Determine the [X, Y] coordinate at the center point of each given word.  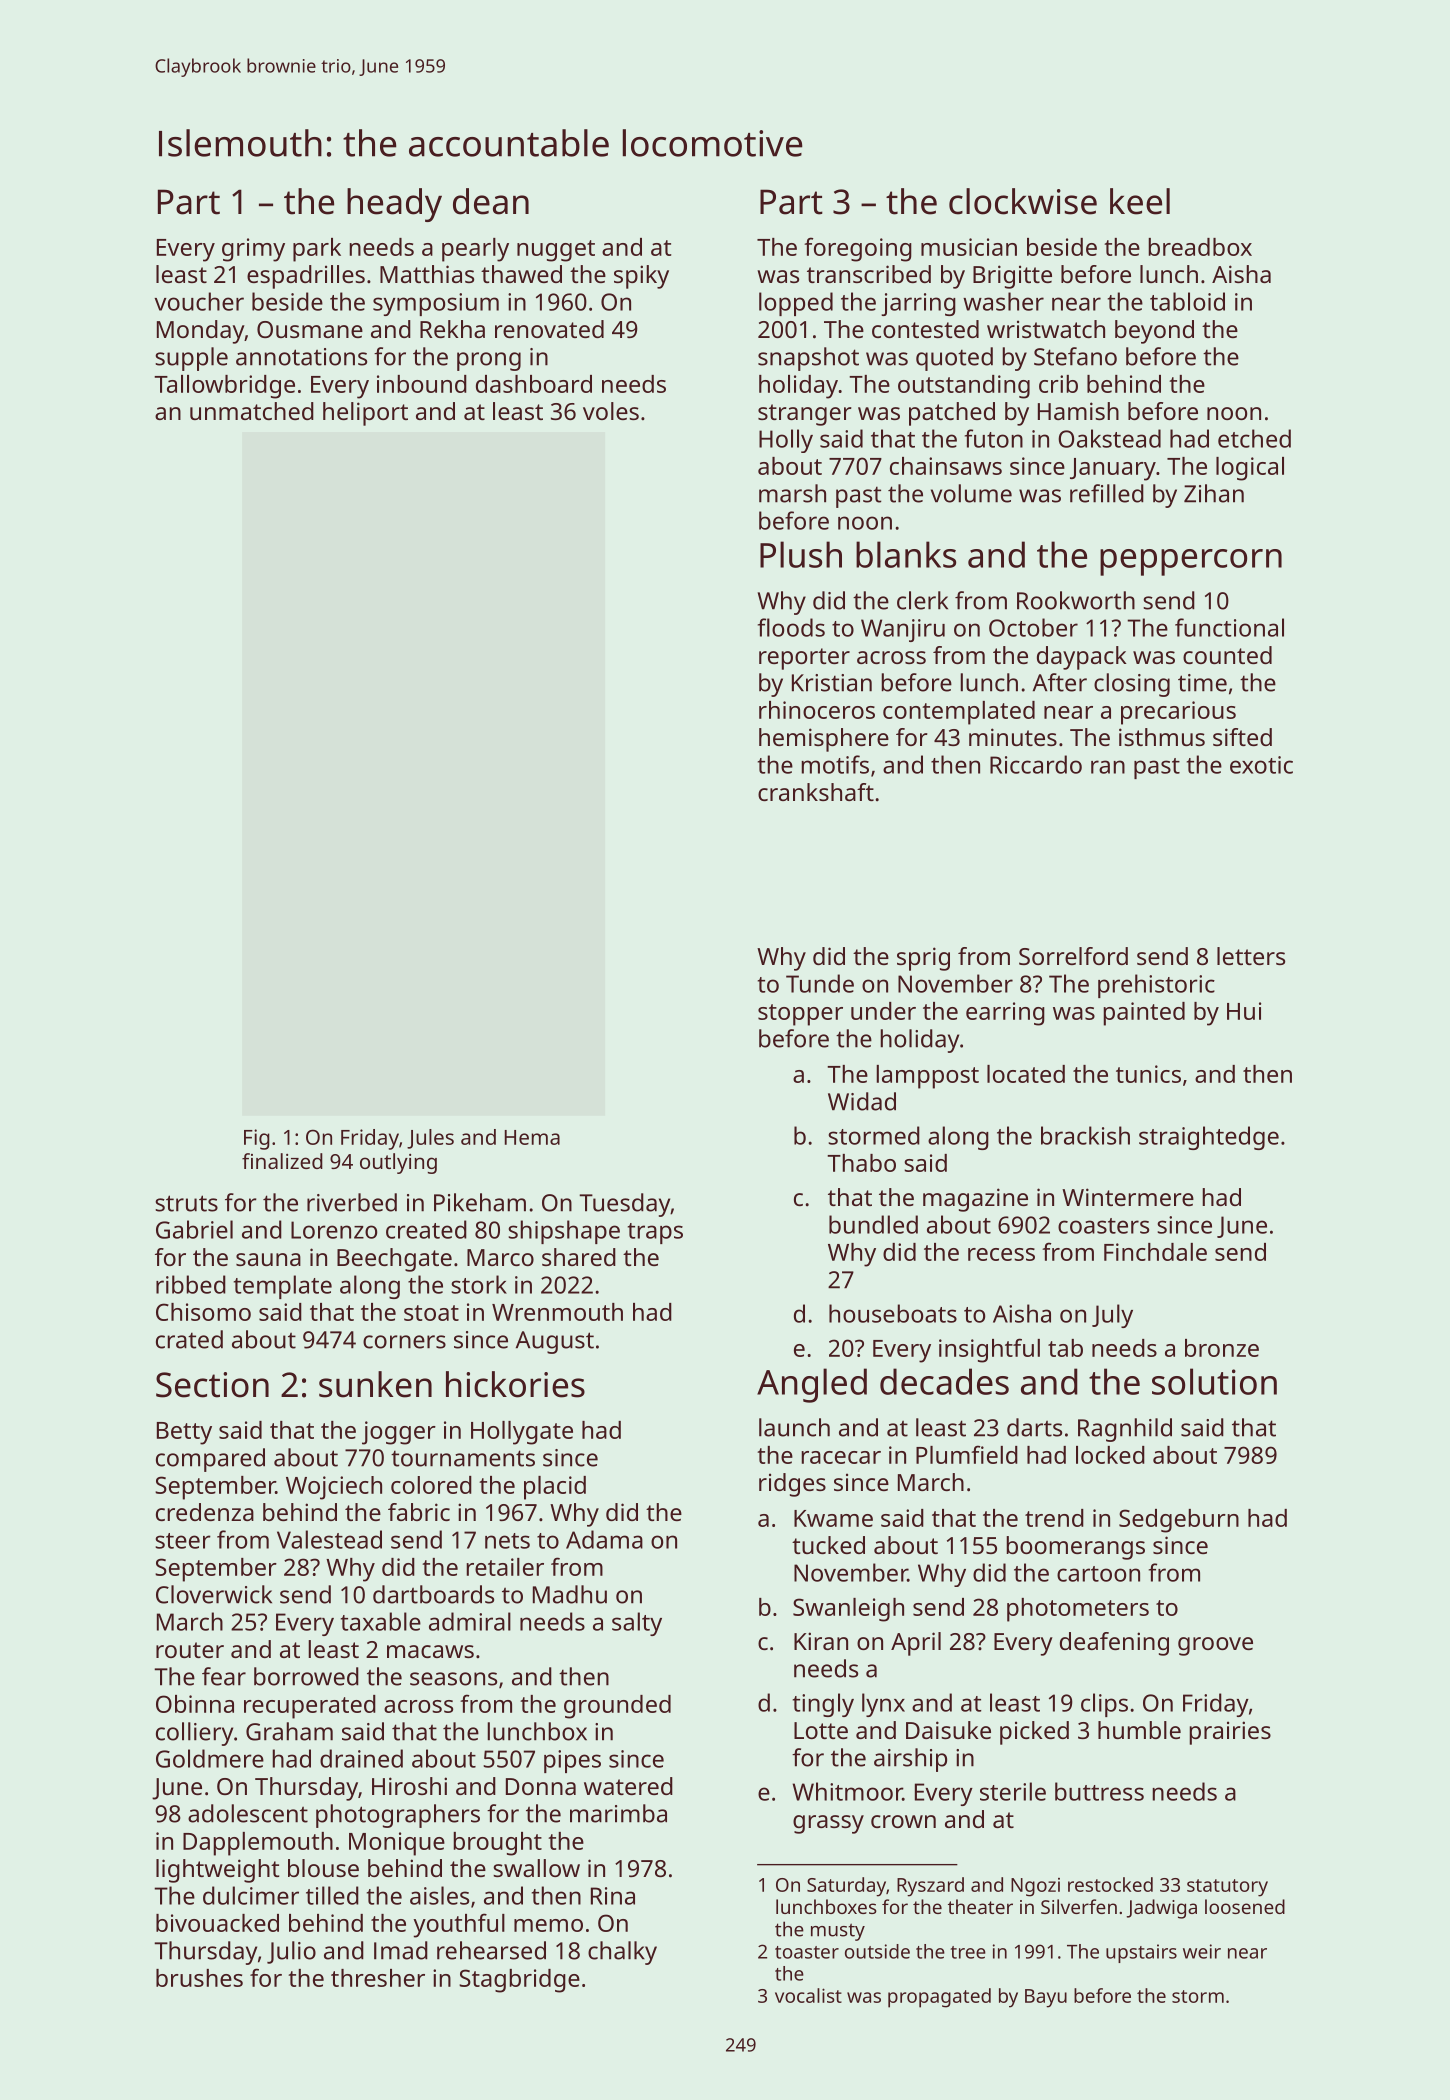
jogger [399, 1433]
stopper [800, 1015]
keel [1140, 201]
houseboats [893, 1313]
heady [394, 205]
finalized [282, 1161]
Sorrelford [1073, 956]
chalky [622, 1953]
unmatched [252, 411]
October [1033, 627]
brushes [199, 1978]
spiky [641, 277]
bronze [1222, 1348]
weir [1202, 1951]
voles [611, 411]
